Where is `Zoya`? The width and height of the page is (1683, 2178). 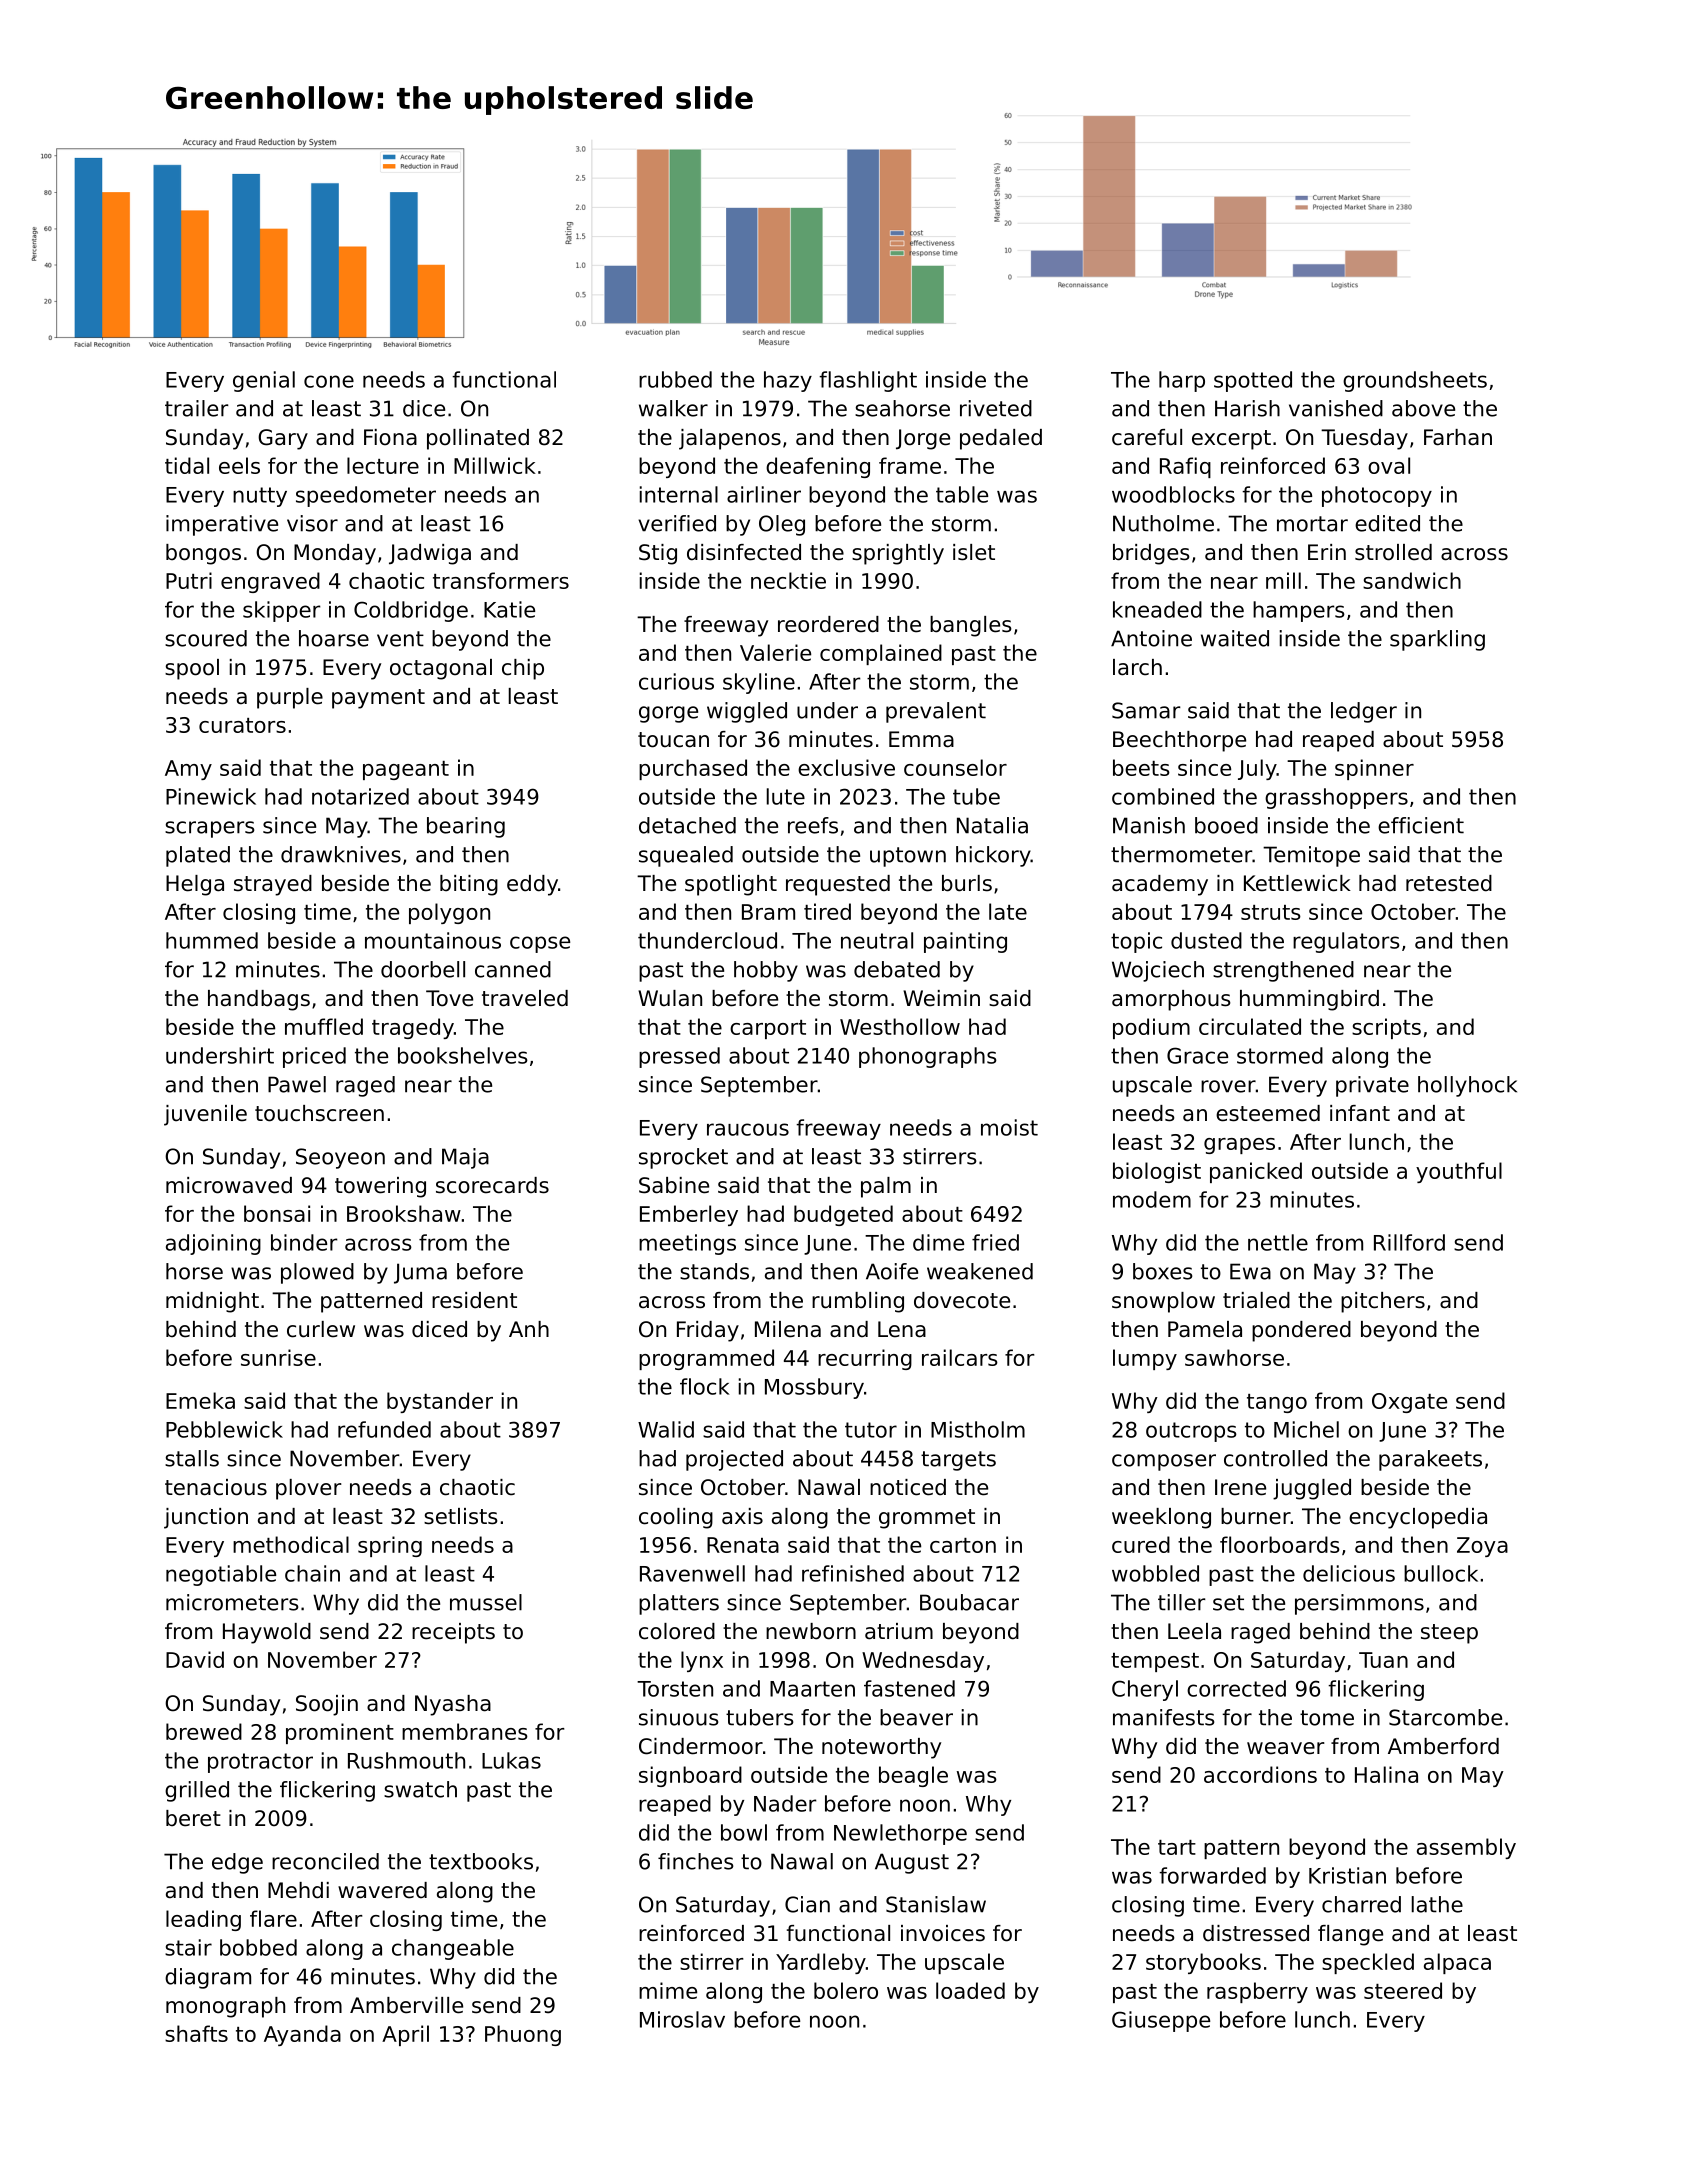
Zoya is located at coordinates (1482, 1547).
